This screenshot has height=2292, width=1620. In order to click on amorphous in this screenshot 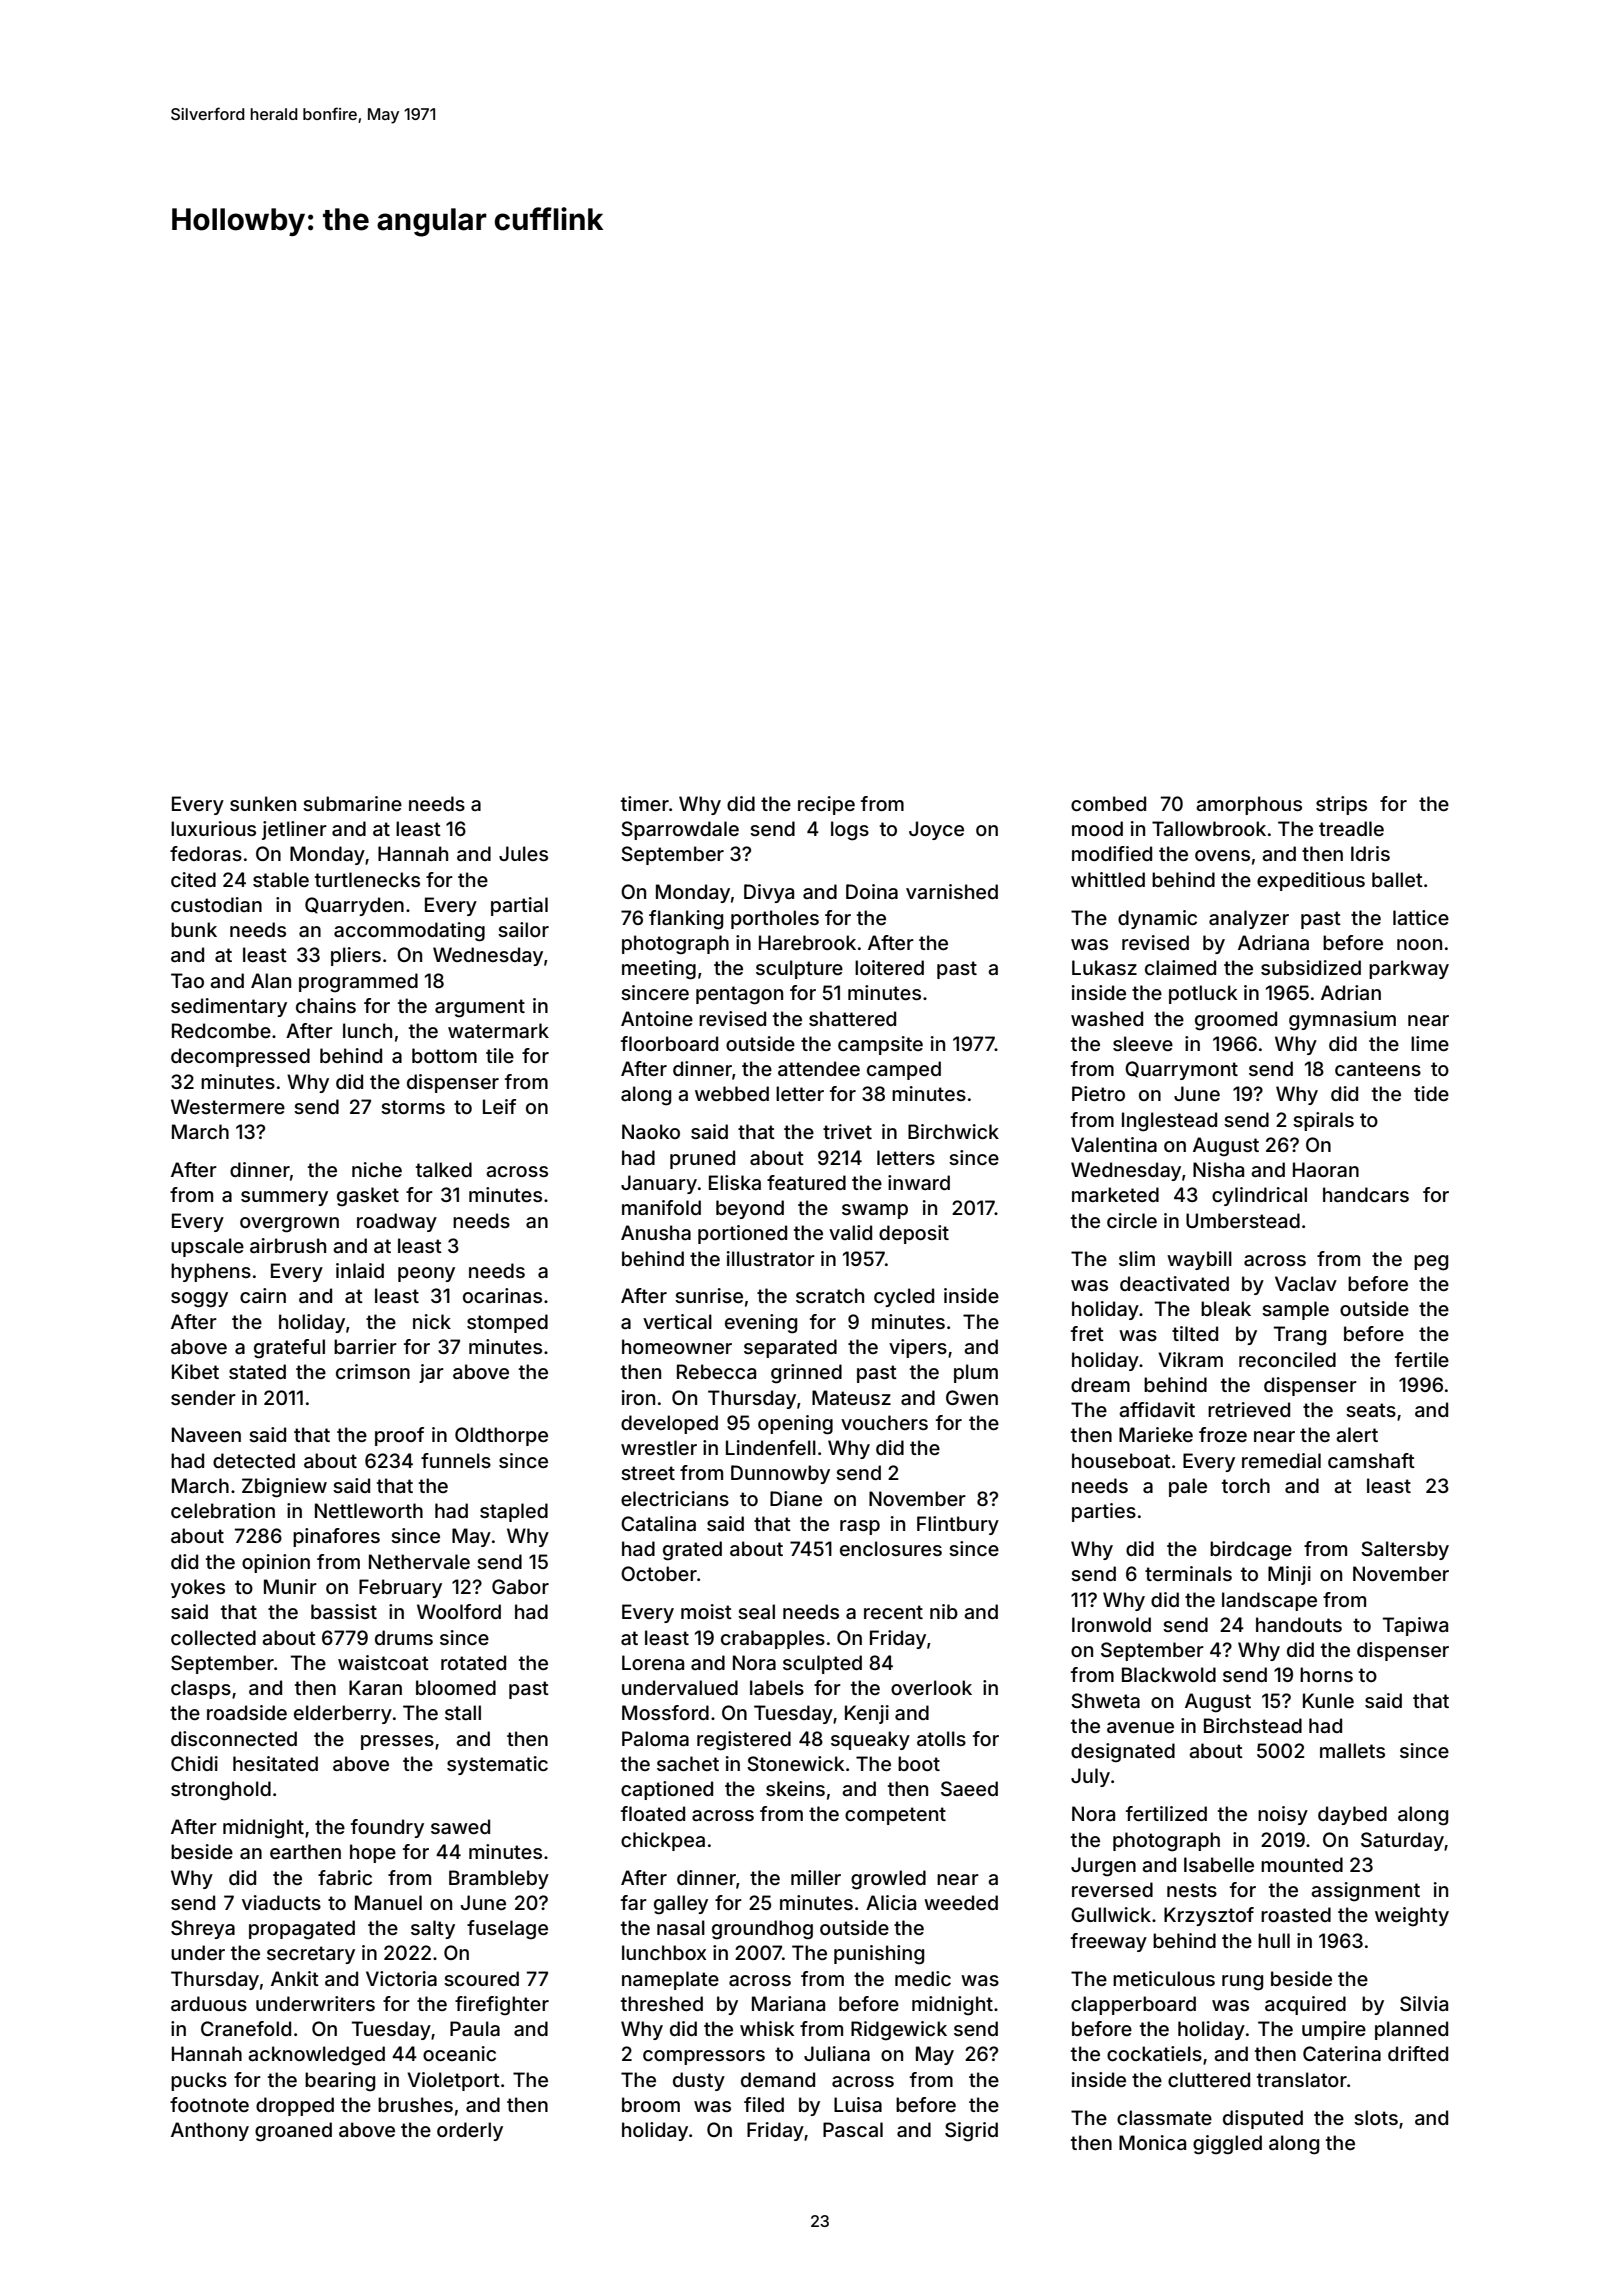, I will do `click(1249, 805)`.
